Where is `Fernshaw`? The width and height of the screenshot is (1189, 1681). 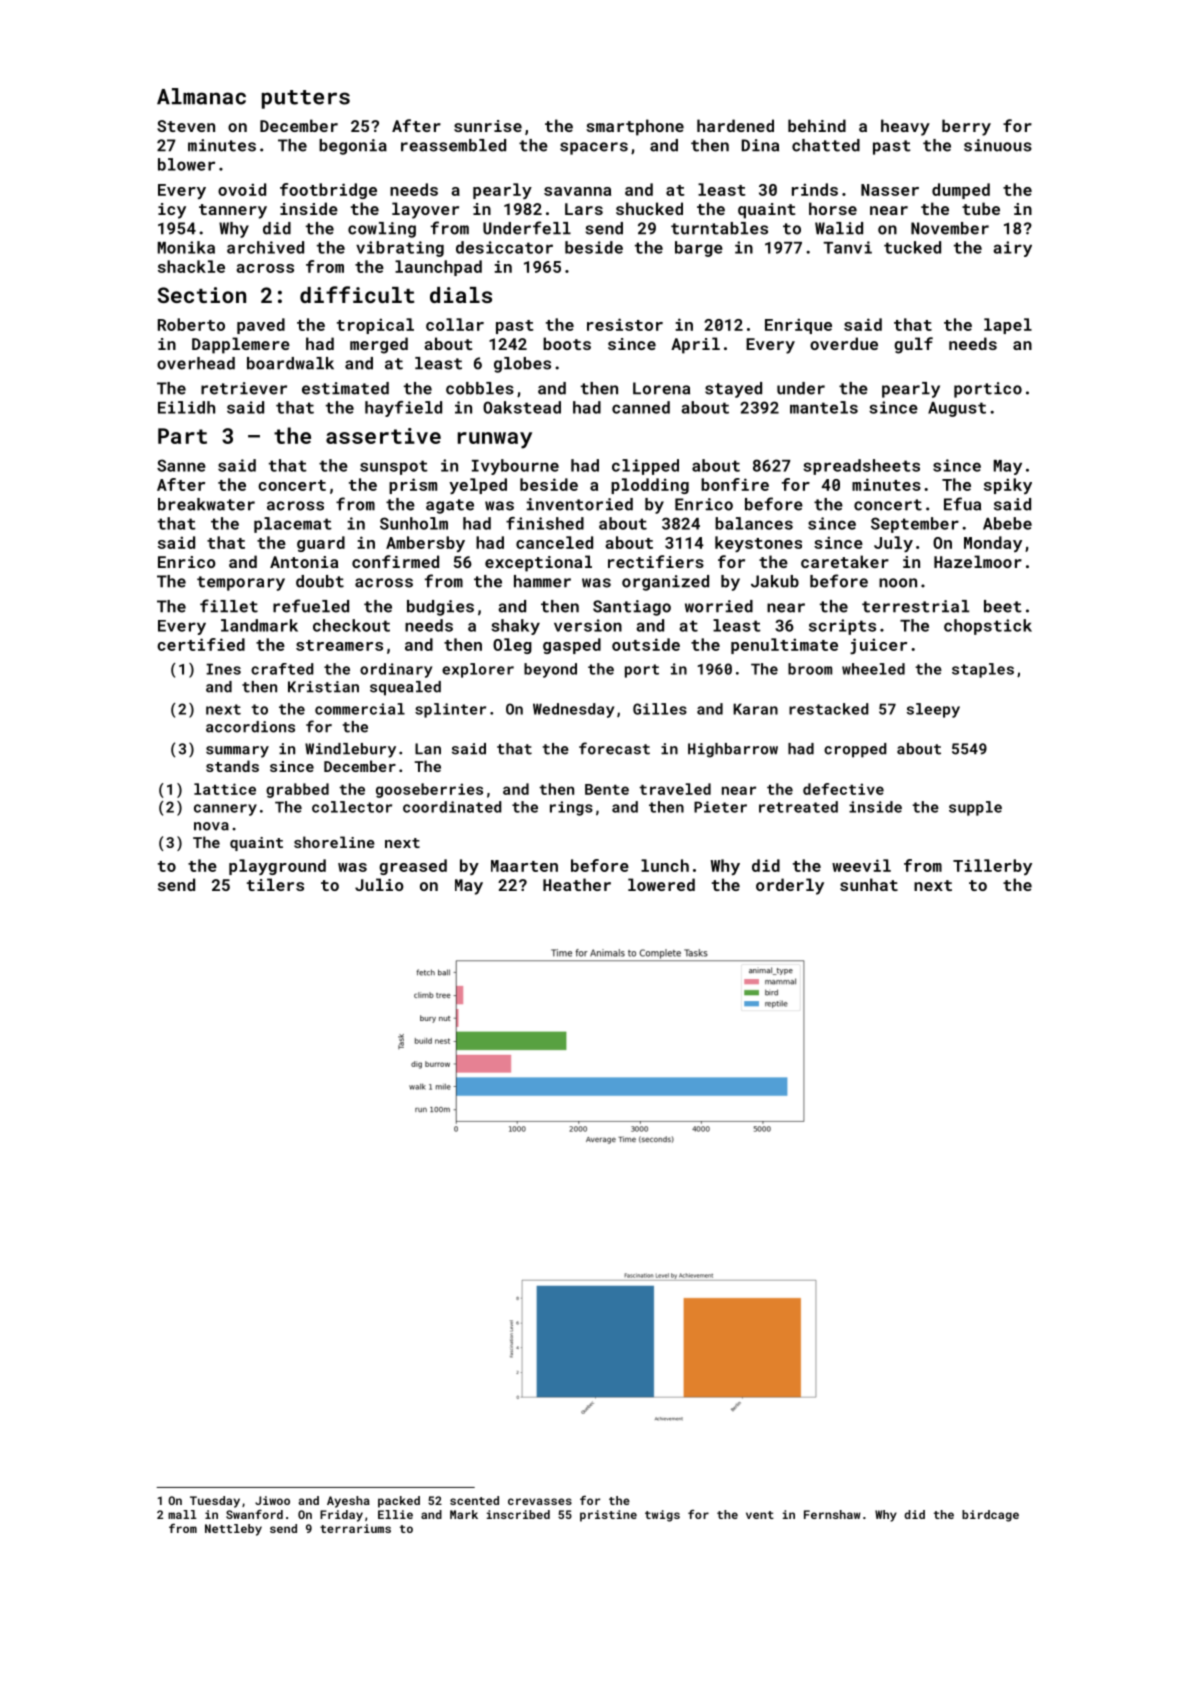
Fernshaw is located at coordinates (832, 1514).
